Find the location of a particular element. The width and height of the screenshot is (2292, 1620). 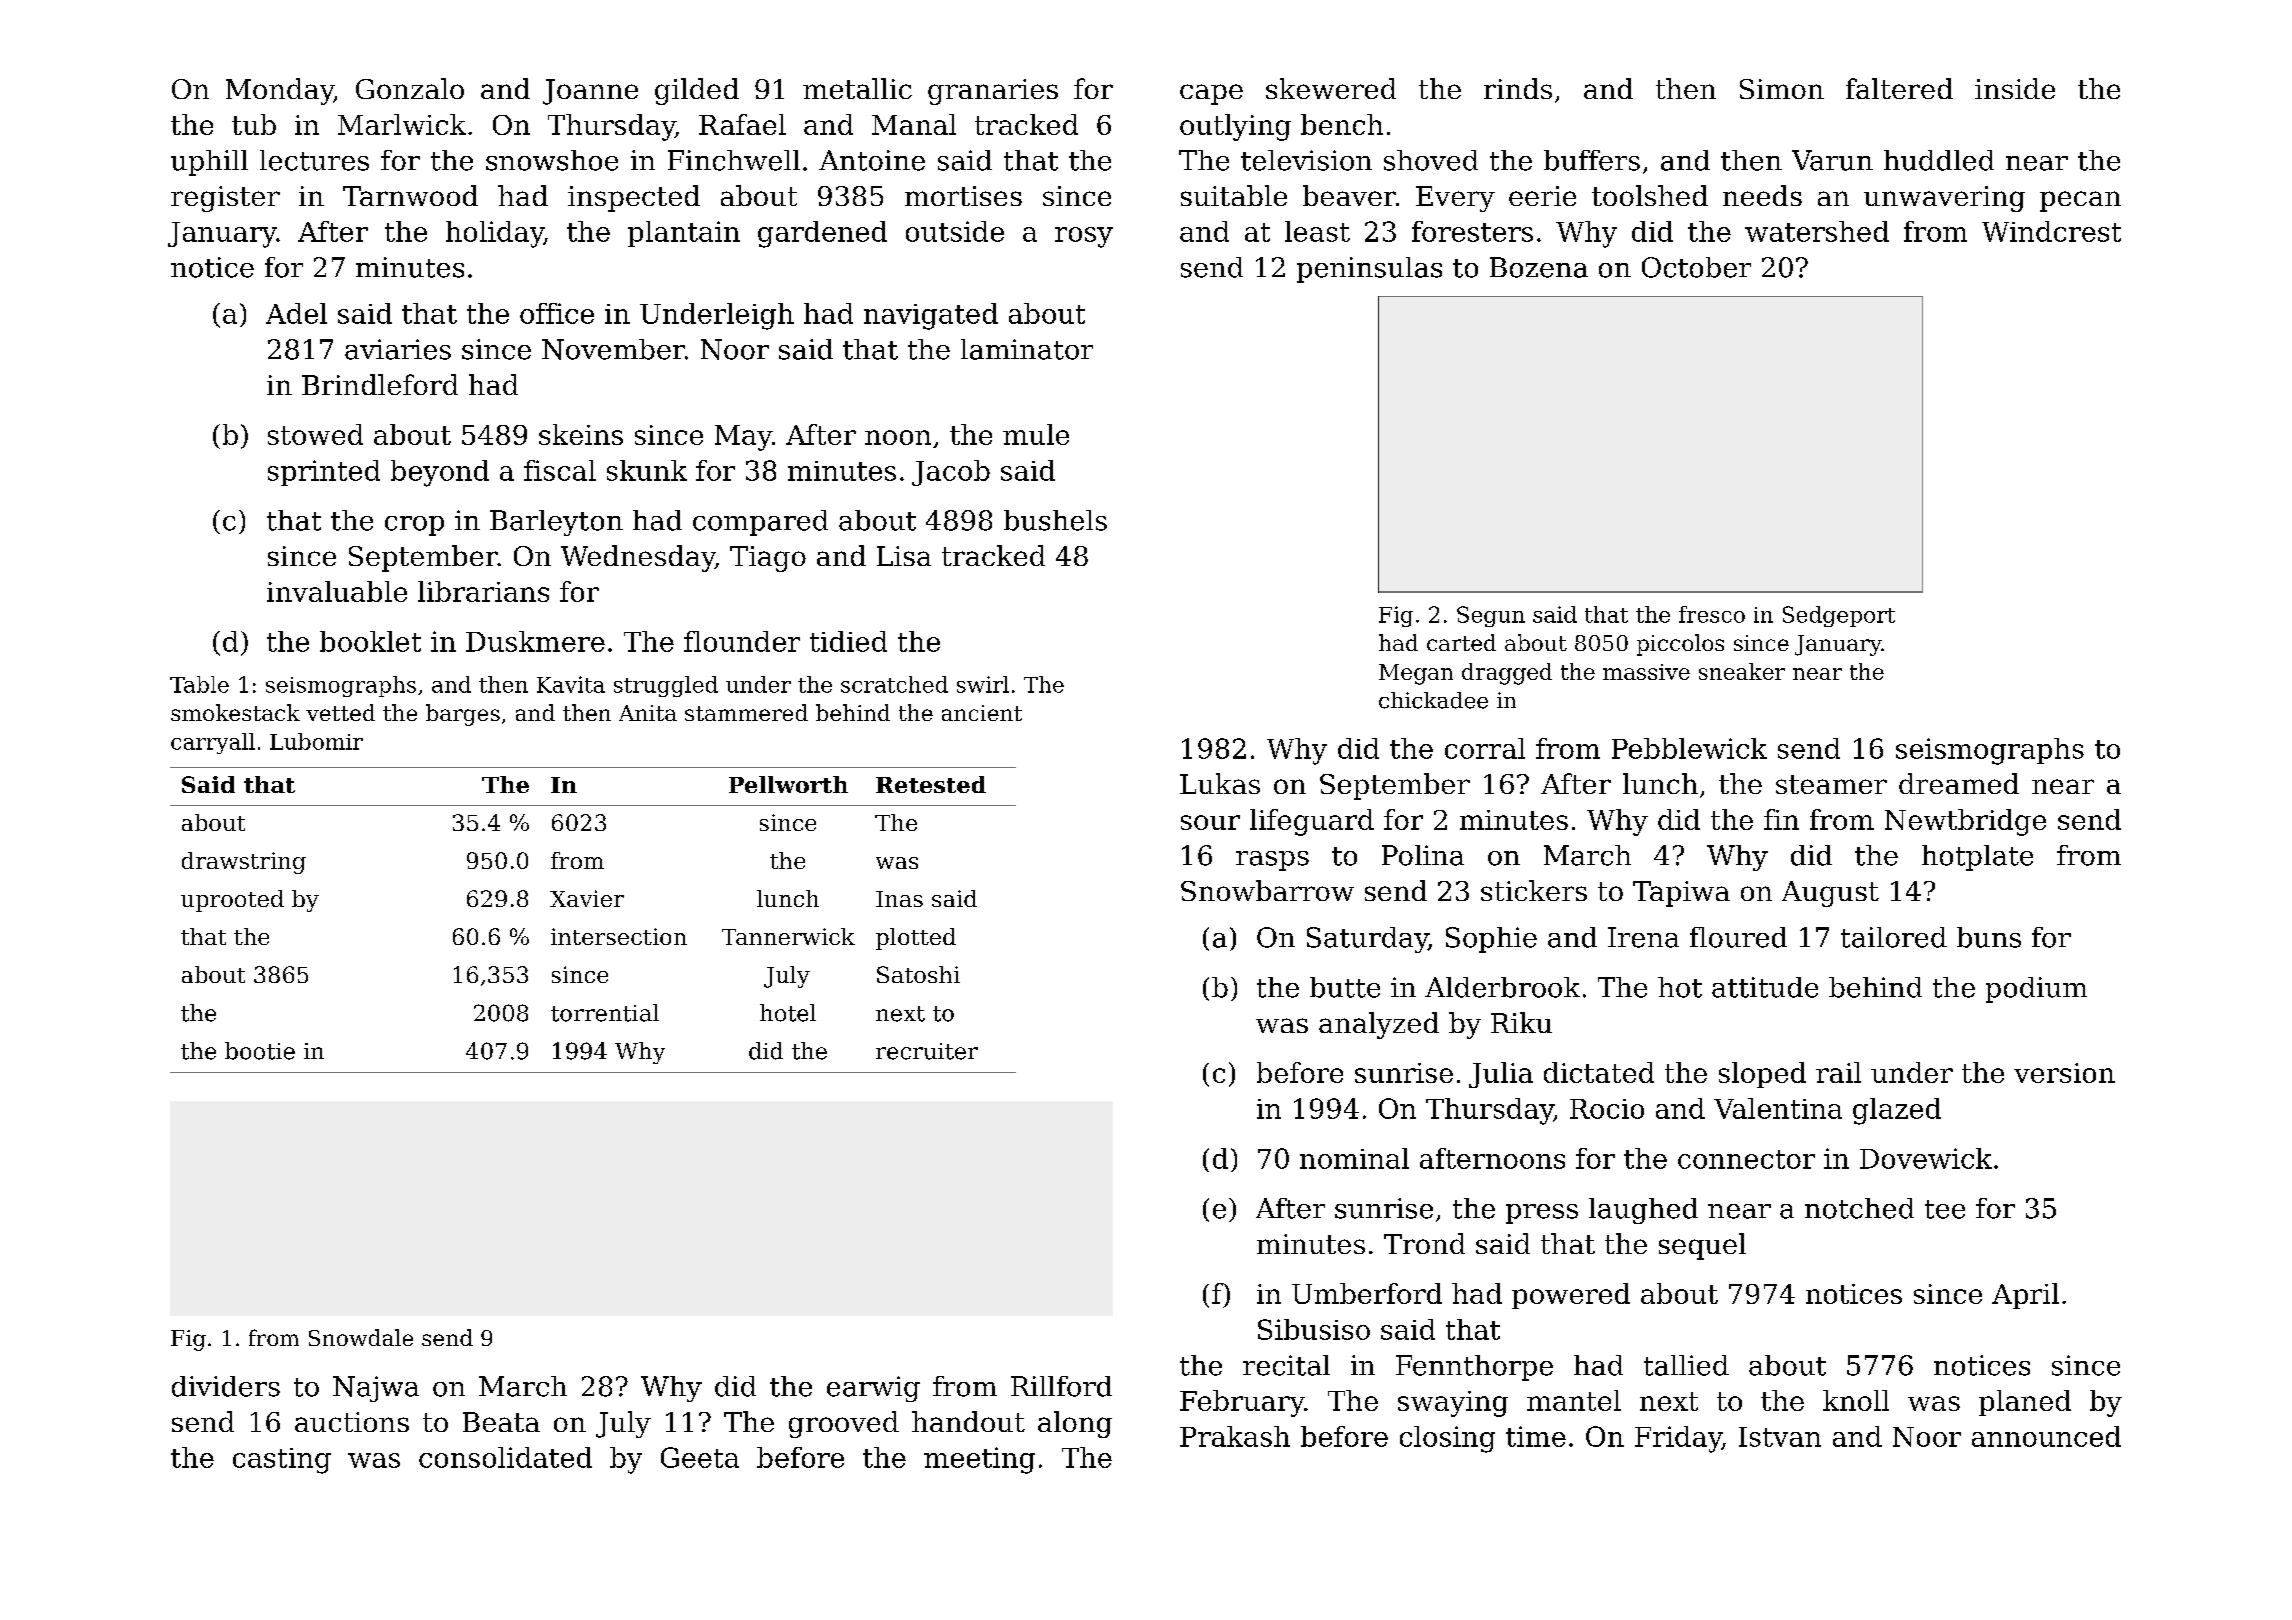

earwig is located at coordinates (873, 1389).
